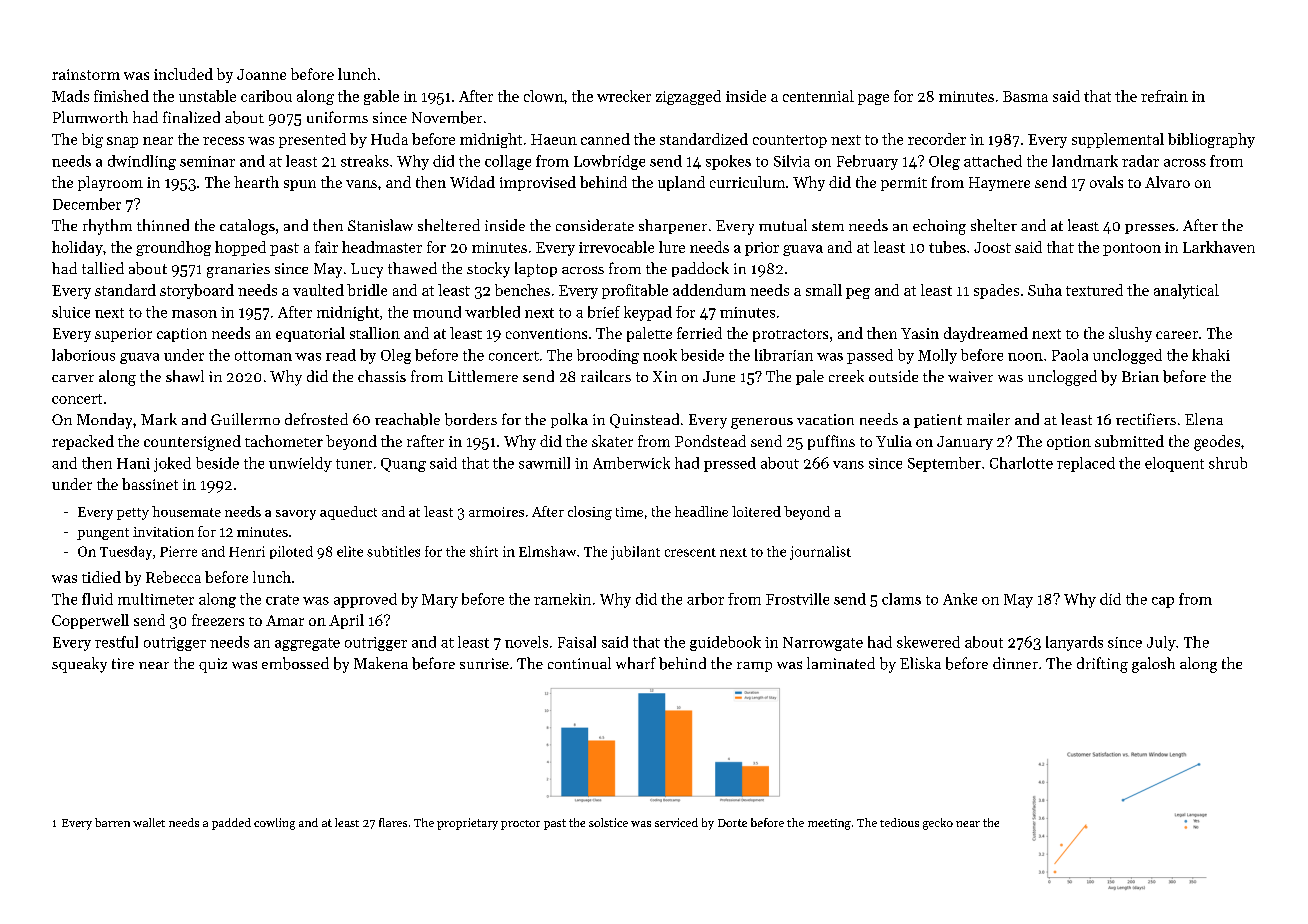  I want to click on borders, so click(471, 419).
